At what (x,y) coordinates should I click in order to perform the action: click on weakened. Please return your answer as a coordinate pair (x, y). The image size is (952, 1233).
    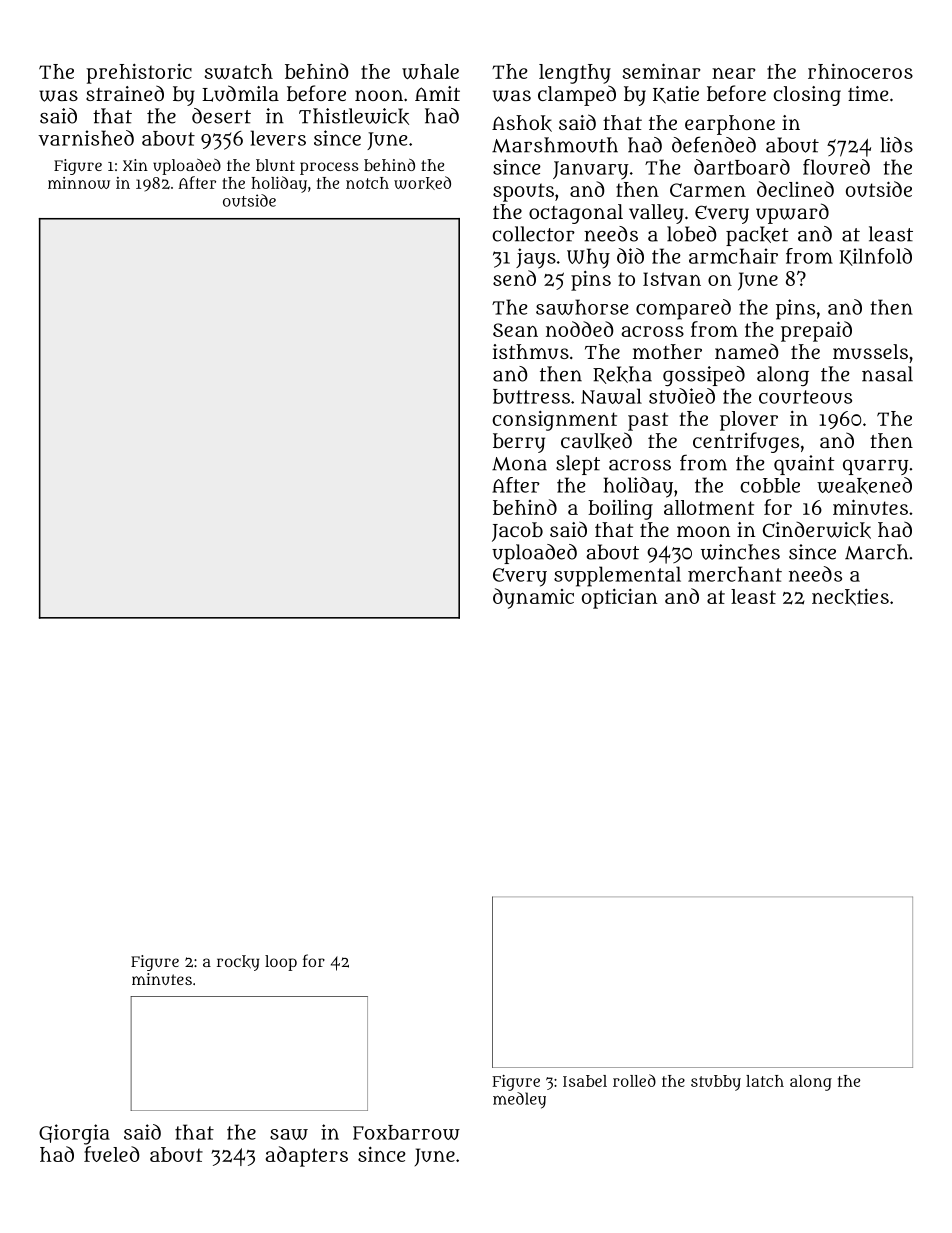
    Looking at the image, I should click on (864, 485).
